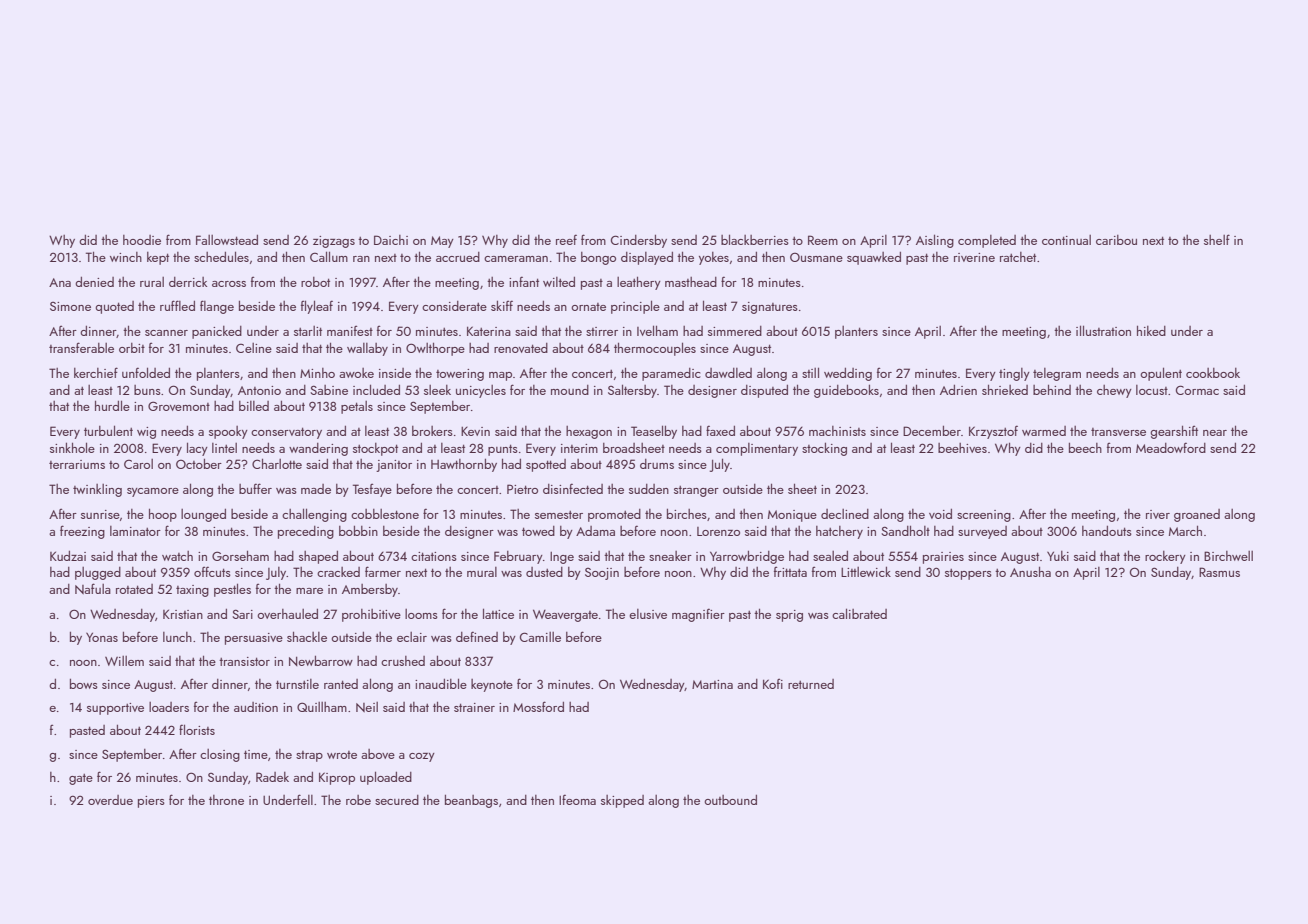 The image size is (1308, 924). I want to click on Tesfaye, so click(372, 490).
